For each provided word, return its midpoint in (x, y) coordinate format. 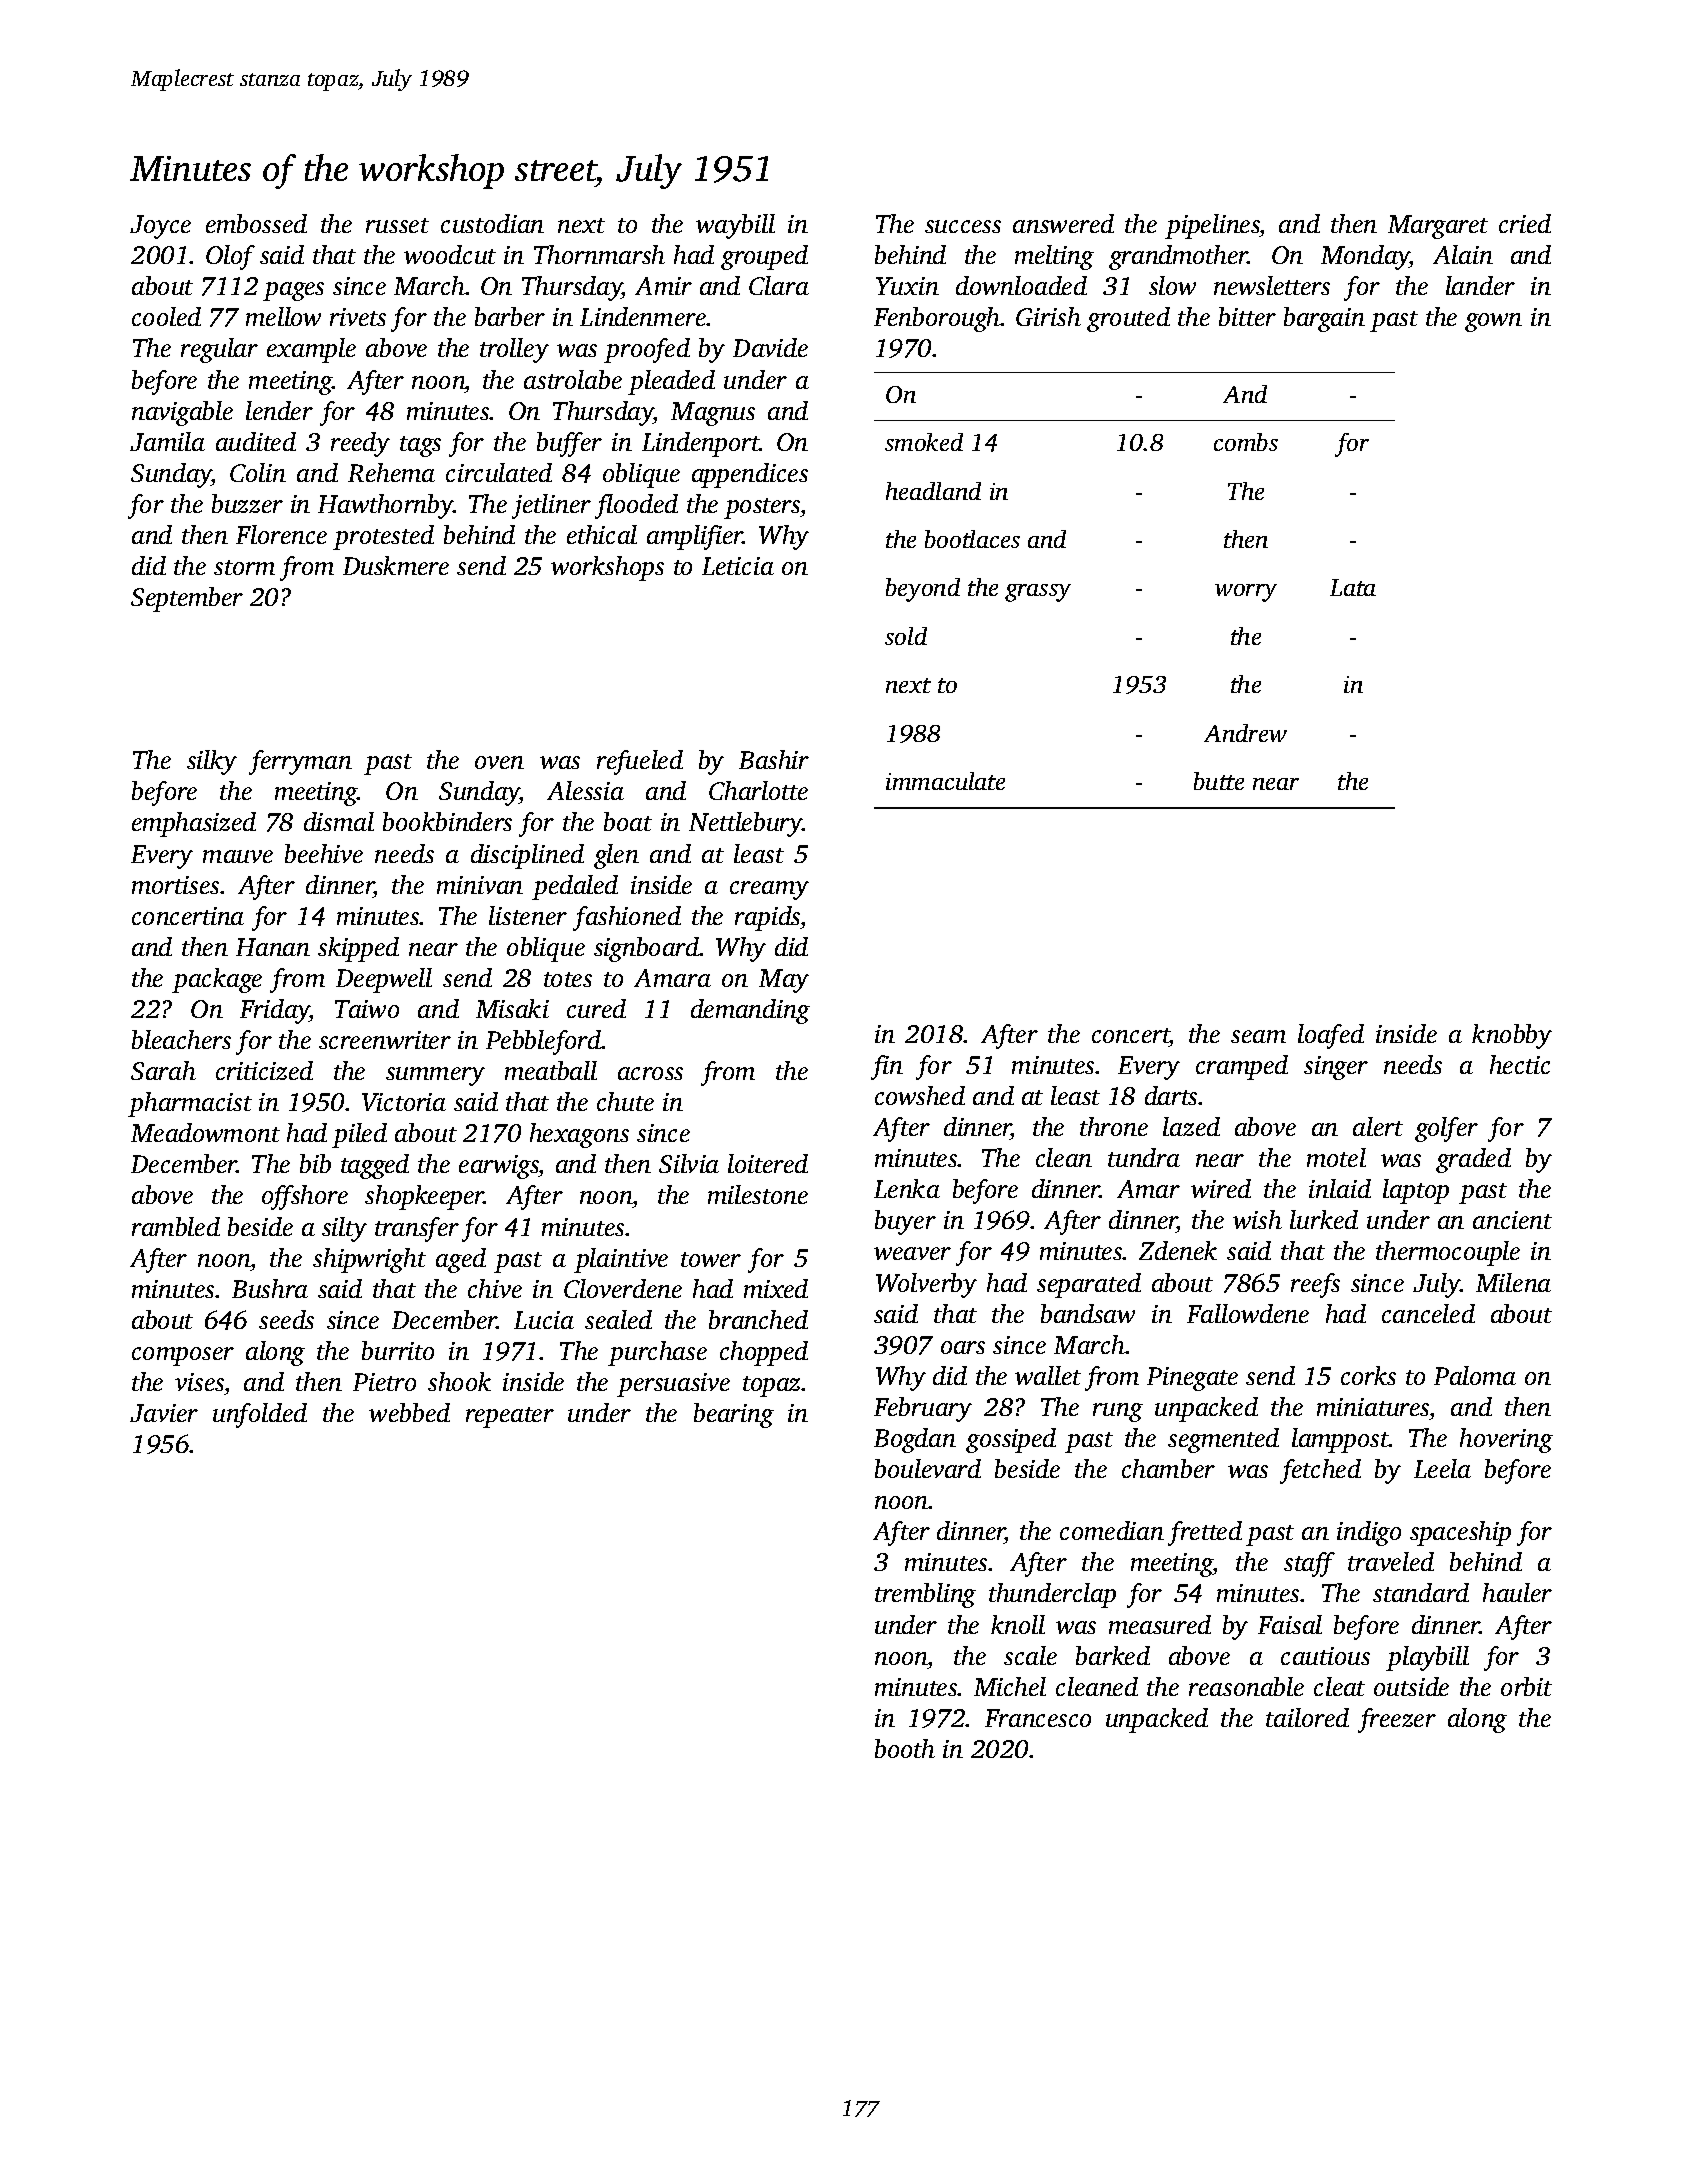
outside (1411, 1686)
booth (905, 1748)
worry (1246, 593)
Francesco (1038, 1718)
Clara (779, 285)
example (311, 350)
